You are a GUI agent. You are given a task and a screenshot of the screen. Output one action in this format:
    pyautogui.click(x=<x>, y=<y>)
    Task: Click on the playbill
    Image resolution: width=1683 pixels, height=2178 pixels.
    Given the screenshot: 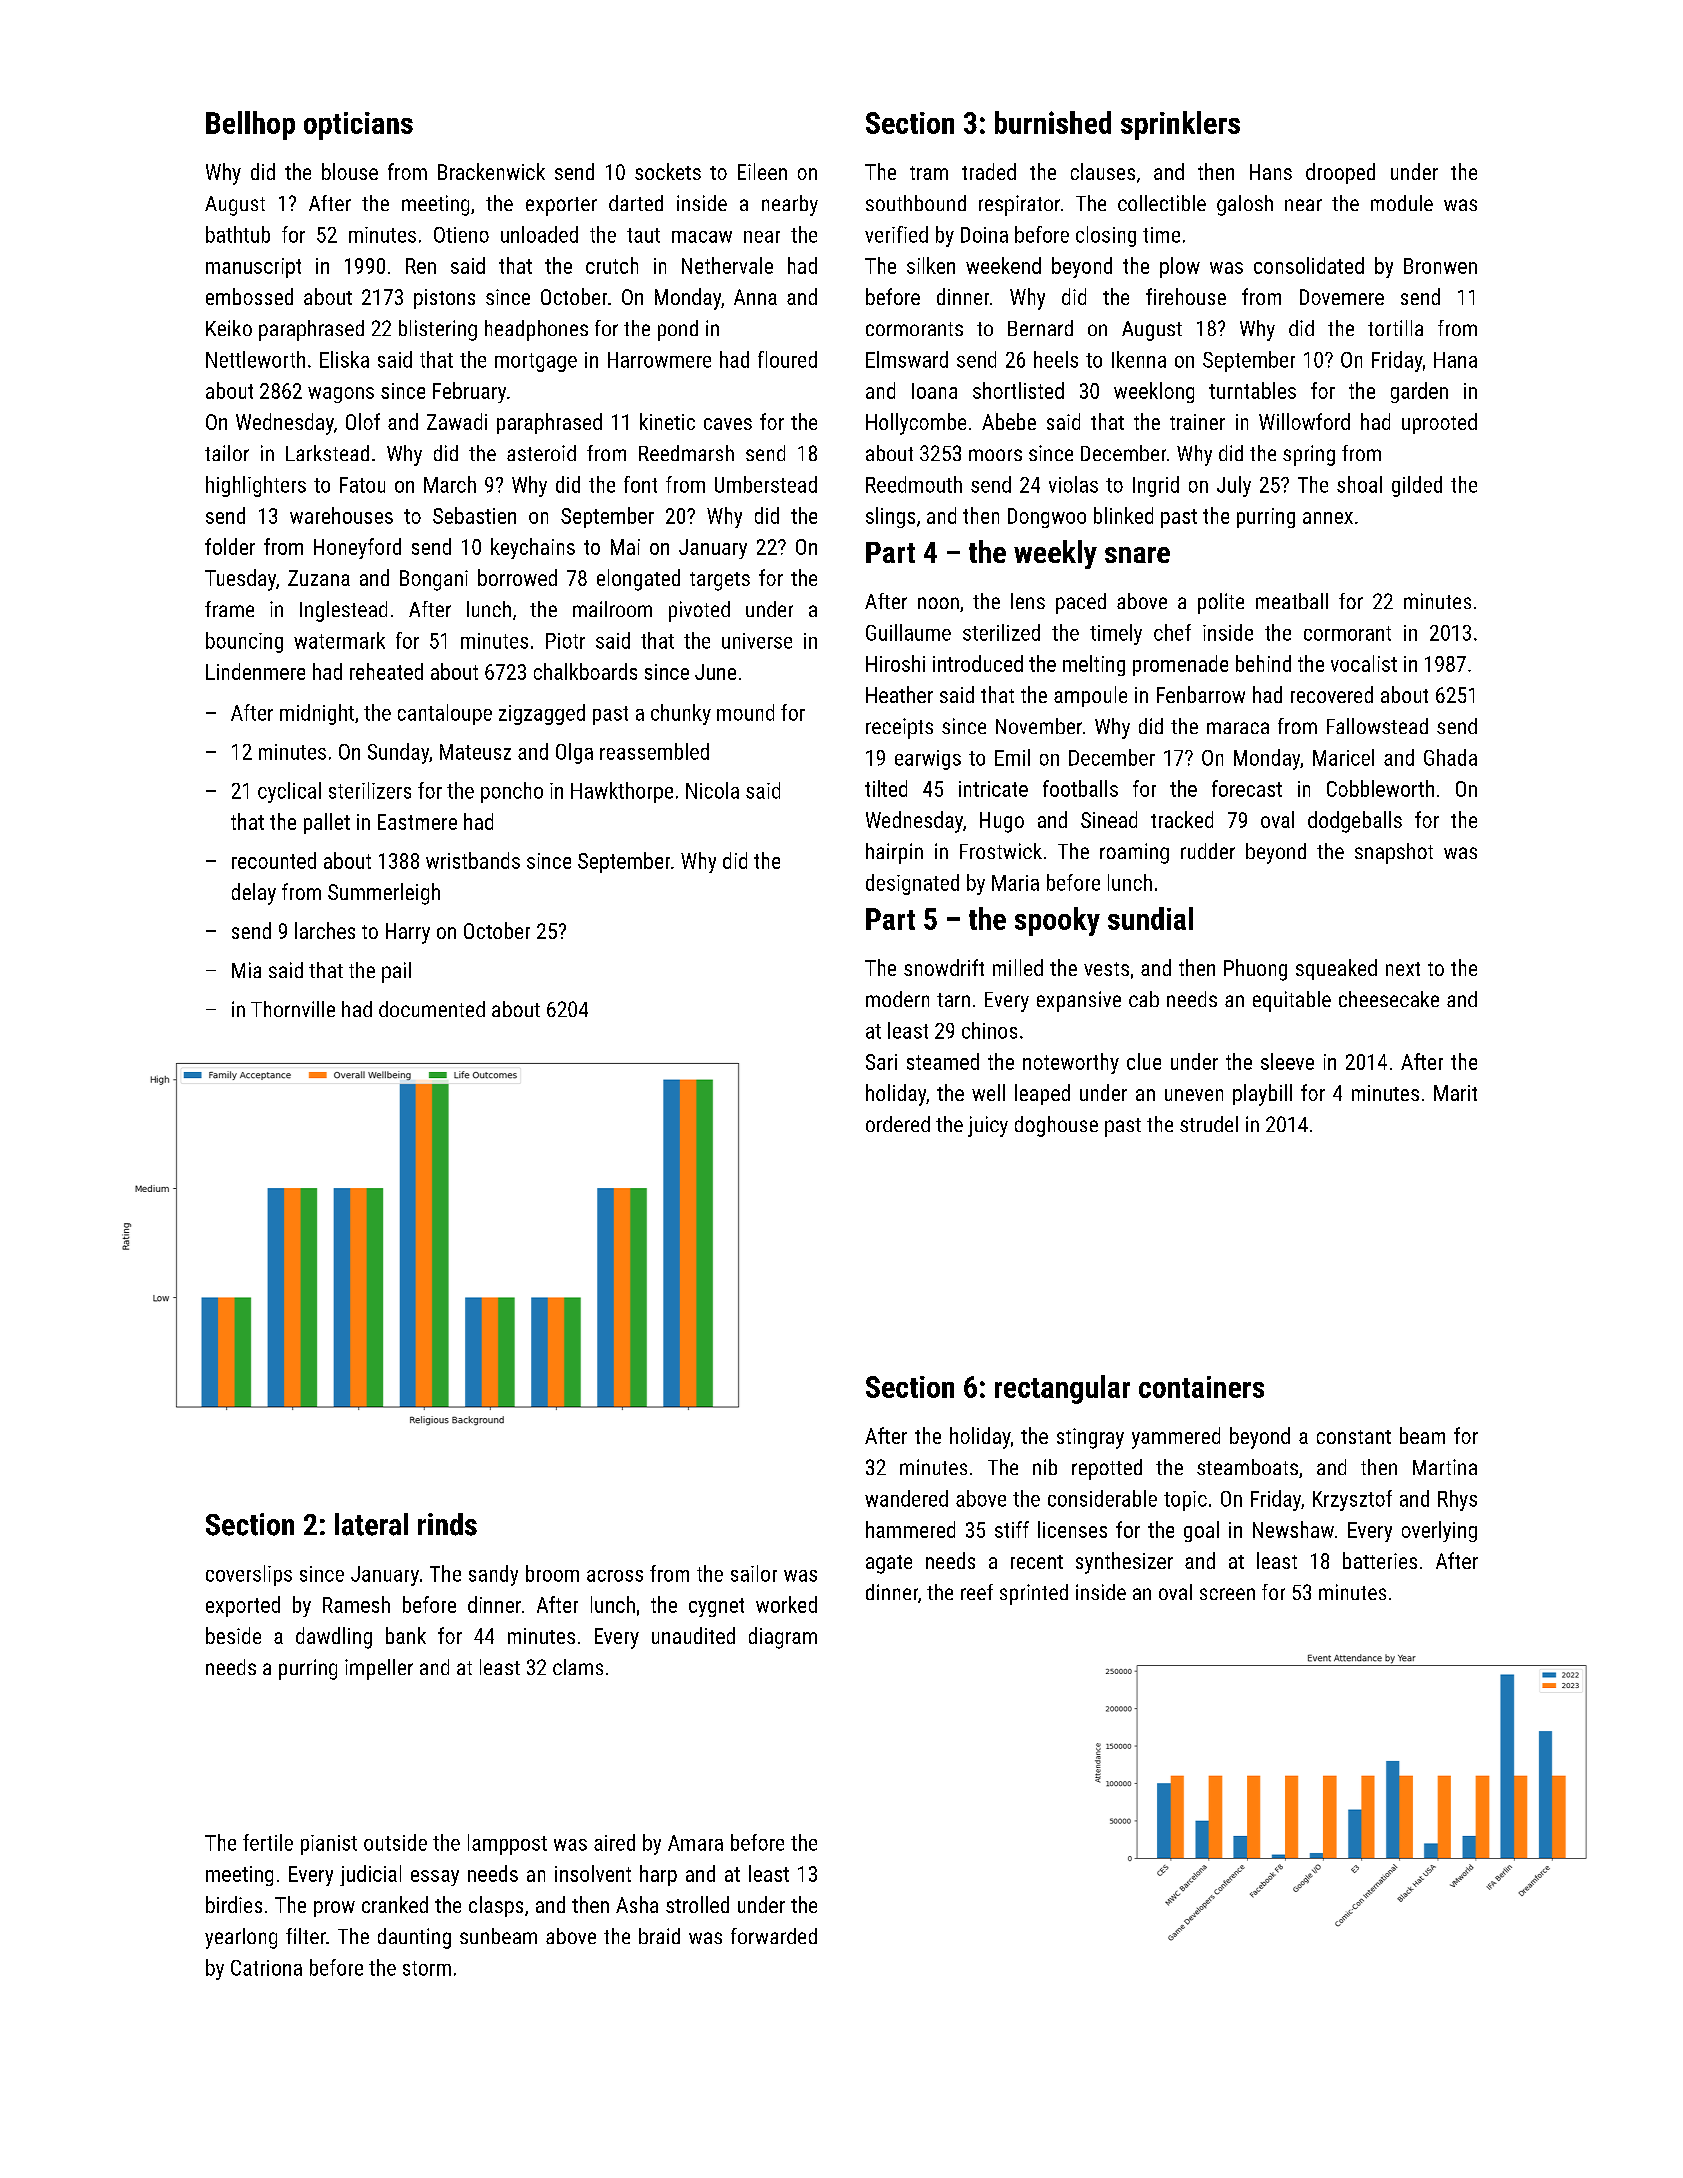 What is the action you would take?
    pyautogui.click(x=1262, y=1095)
